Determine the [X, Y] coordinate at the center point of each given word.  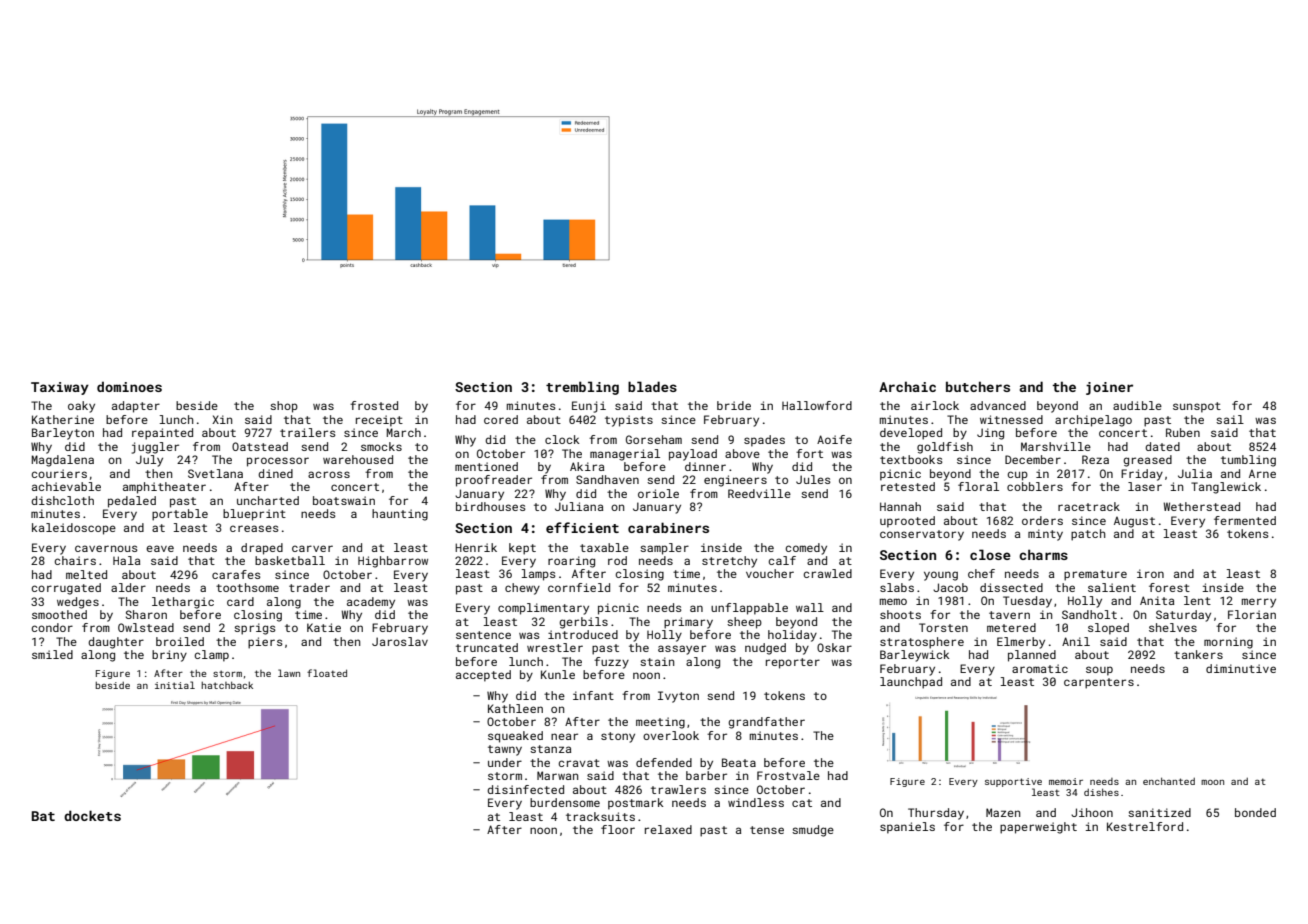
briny [169, 656]
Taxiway [60, 388]
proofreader [494, 481]
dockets [92, 815]
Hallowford [817, 405]
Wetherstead [1202, 506]
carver [312, 548]
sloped [1108, 629]
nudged [765, 649]
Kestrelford [1145, 826]
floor [618, 829]
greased [1147, 461]
